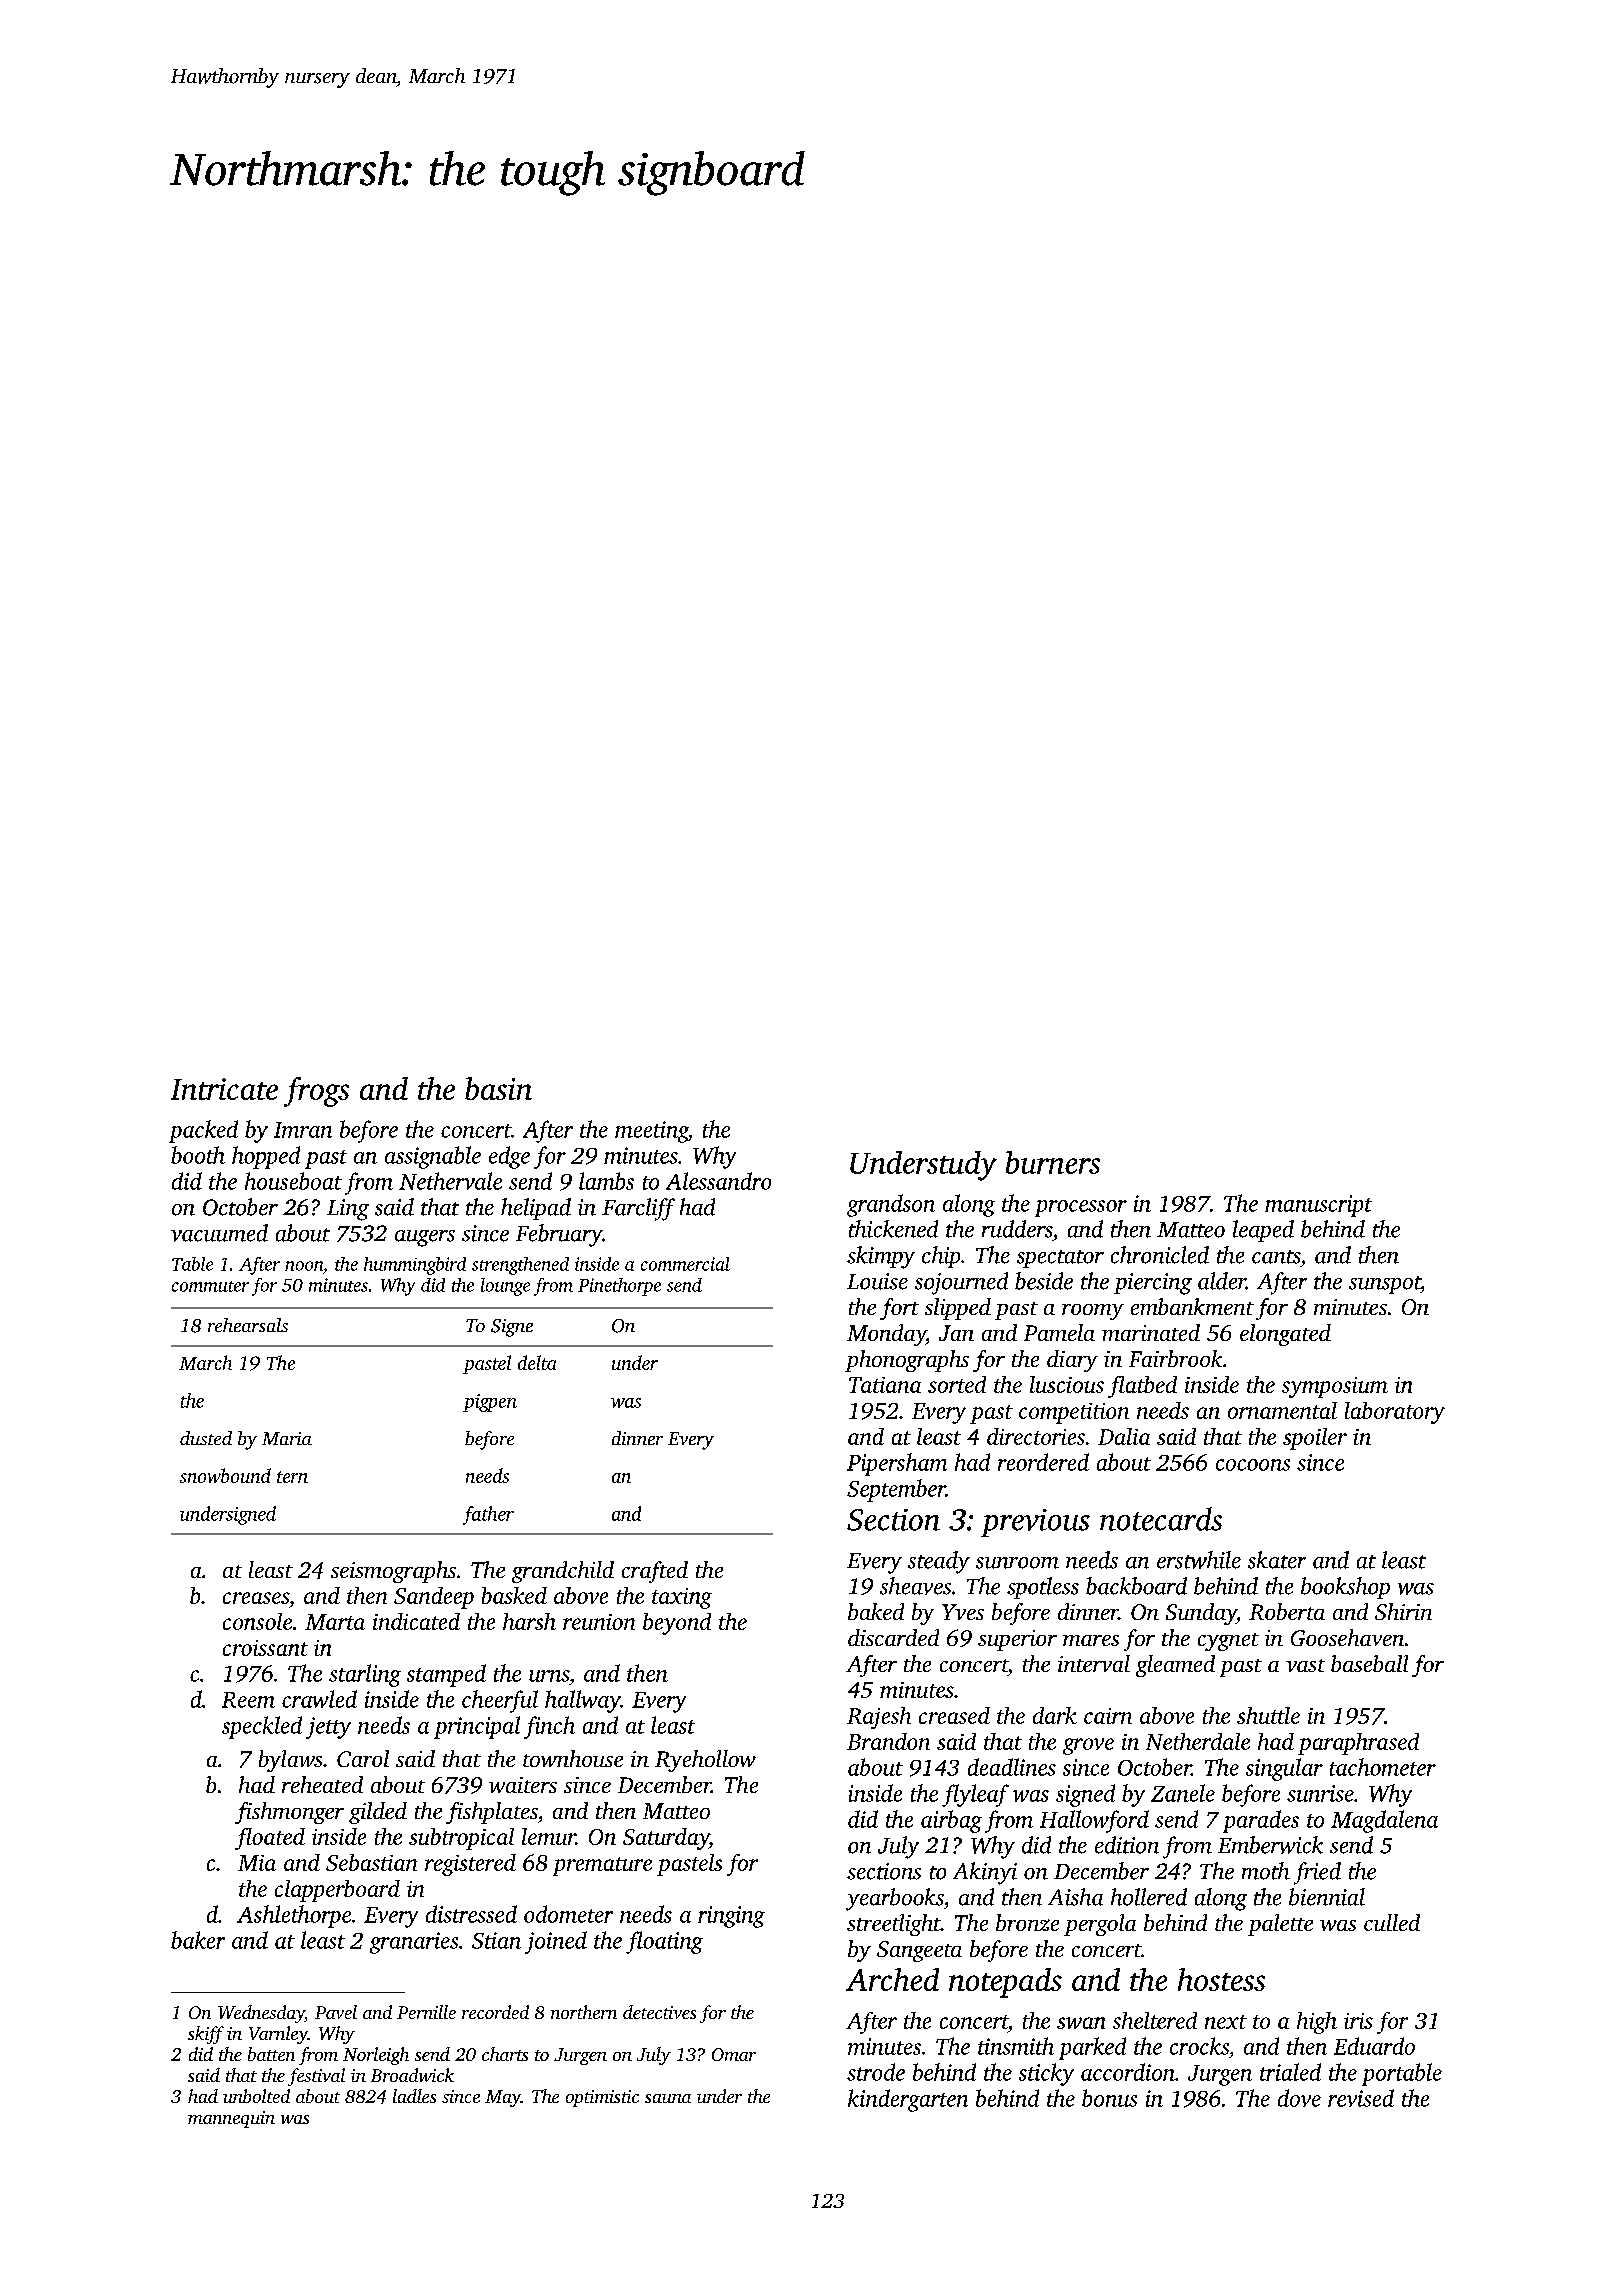 Image resolution: width=1620 pixels, height=2292 pixels. I want to click on packed, so click(203, 1131).
